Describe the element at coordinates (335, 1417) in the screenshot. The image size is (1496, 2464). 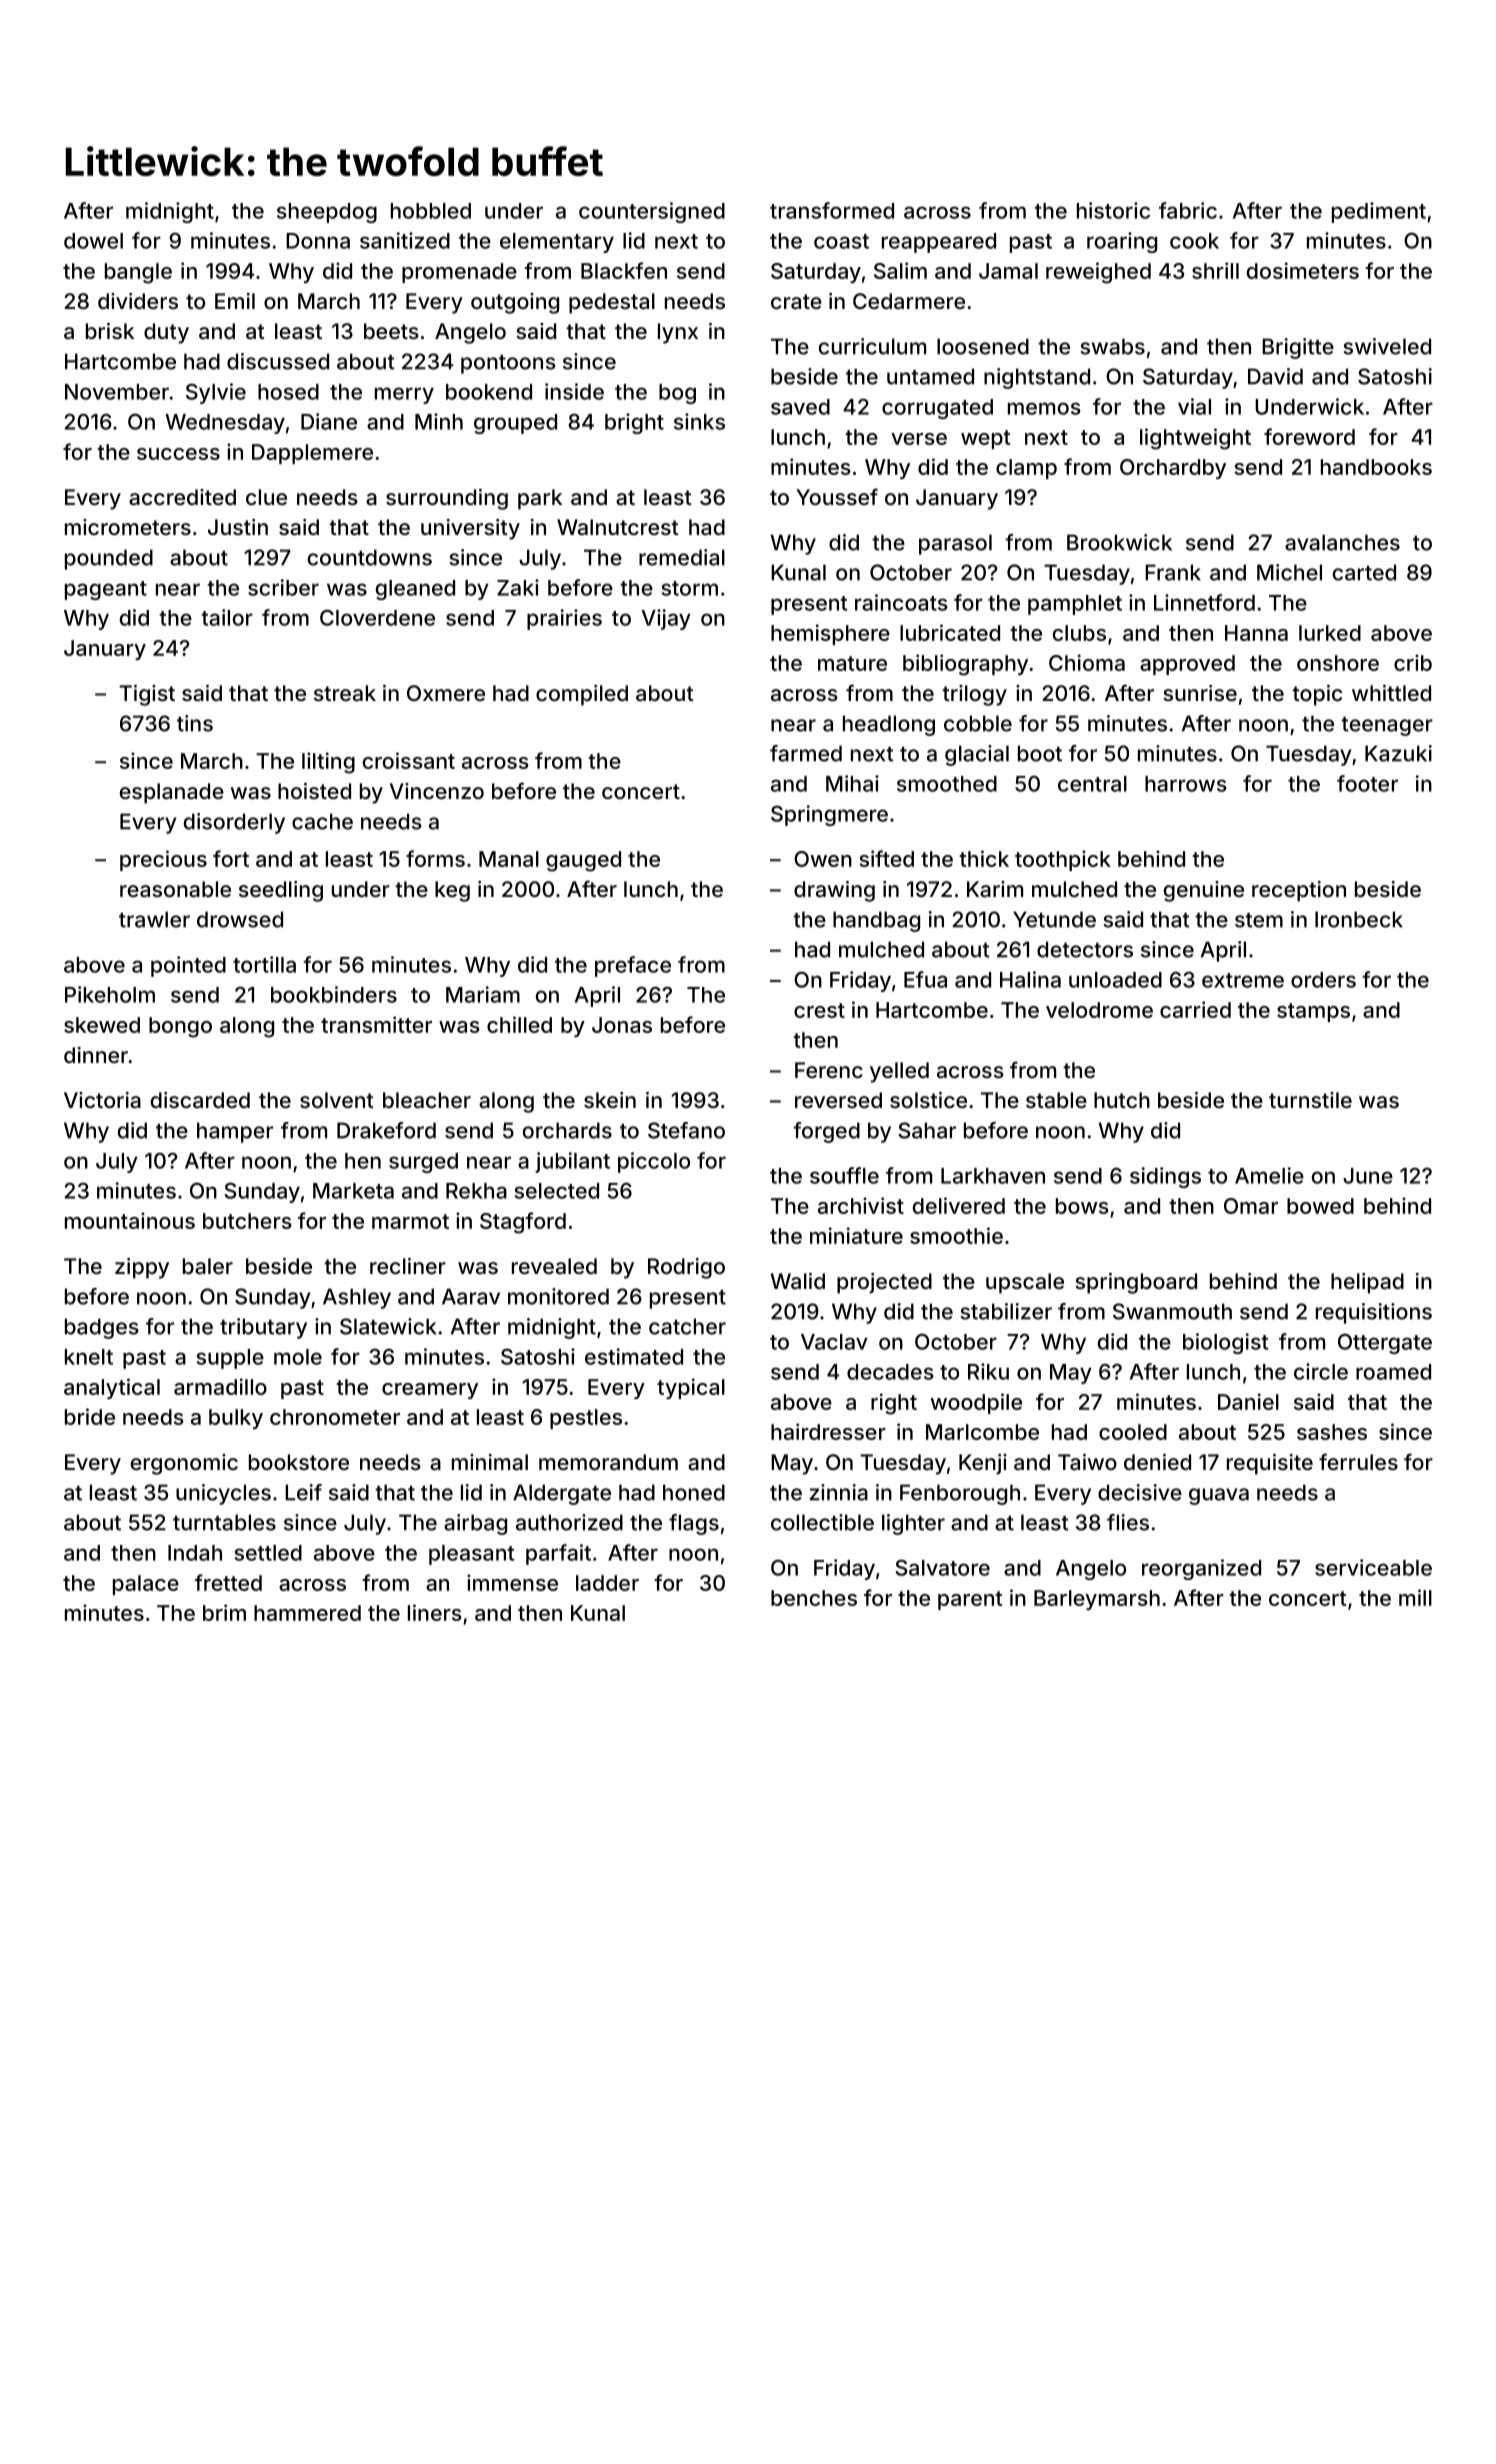
I see `chronometer` at that location.
